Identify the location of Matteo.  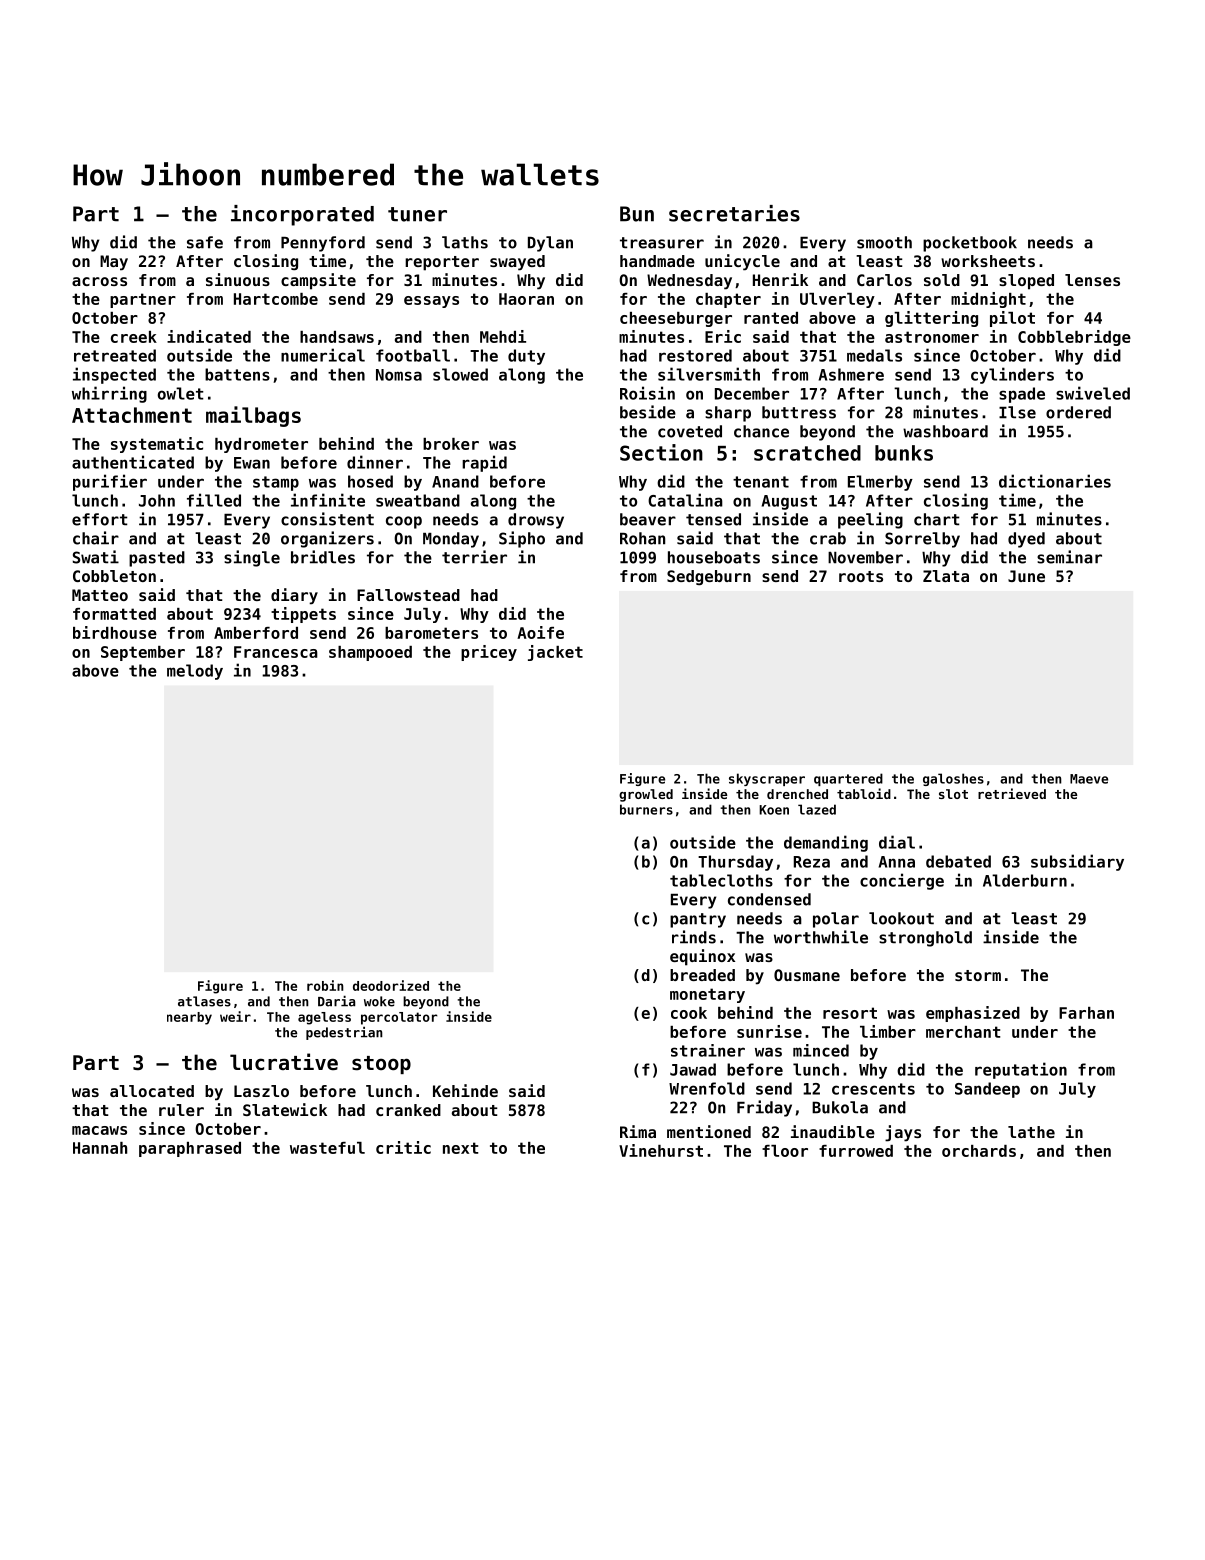
(100, 595).
